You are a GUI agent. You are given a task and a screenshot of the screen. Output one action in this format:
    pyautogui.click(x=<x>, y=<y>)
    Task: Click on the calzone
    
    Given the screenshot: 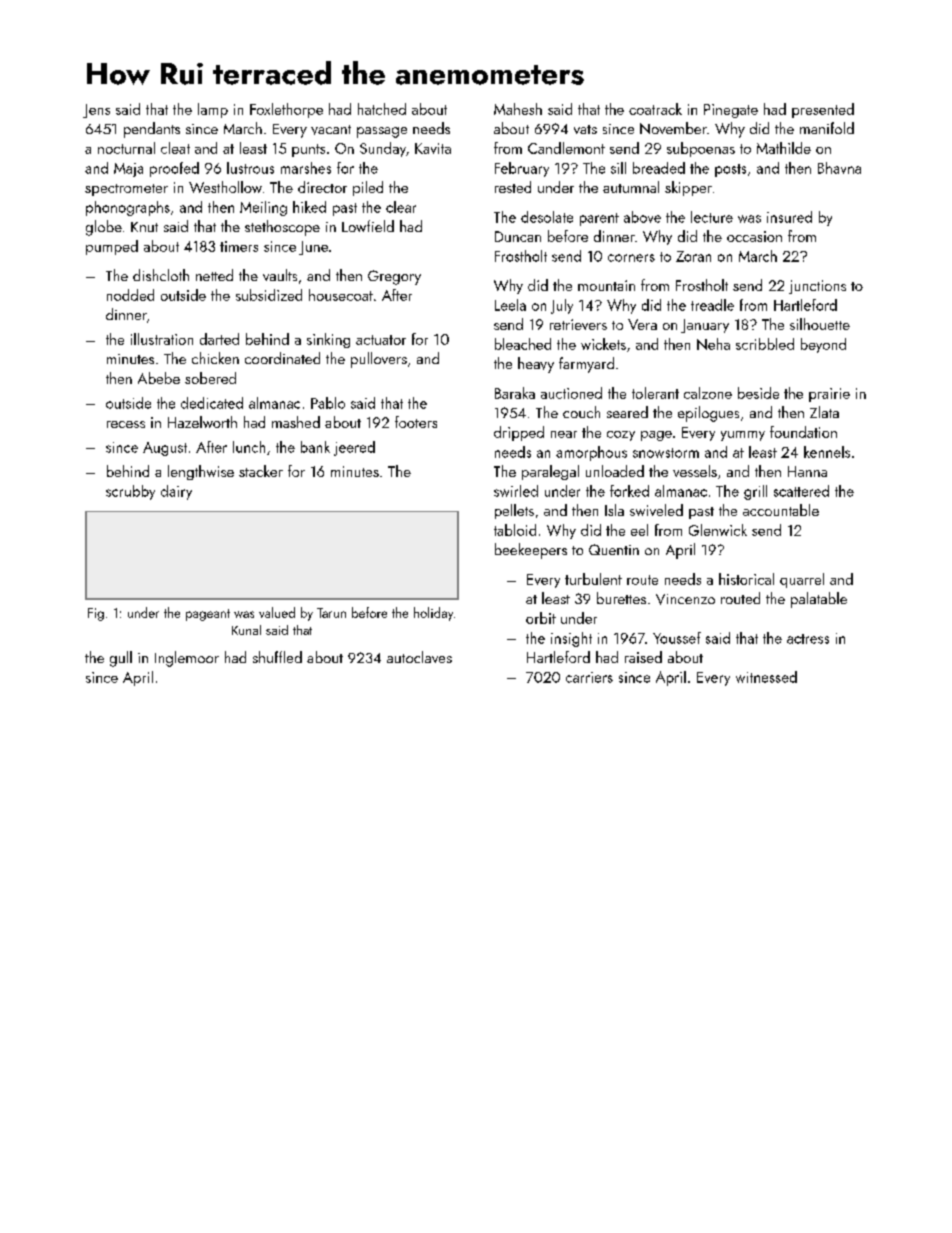 What is the action you would take?
    pyautogui.click(x=708, y=393)
